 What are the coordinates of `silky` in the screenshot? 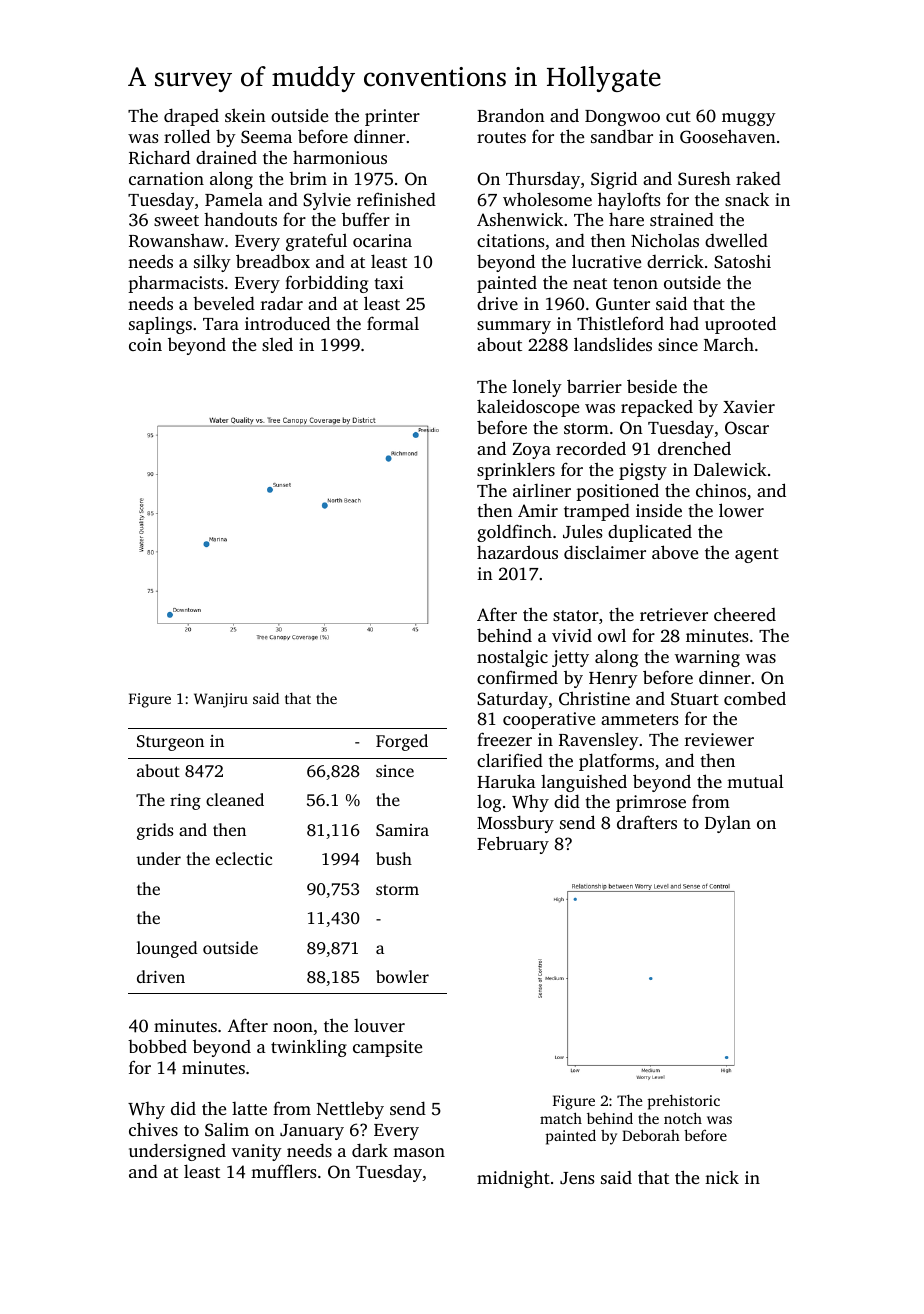 It's located at (212, 263).
